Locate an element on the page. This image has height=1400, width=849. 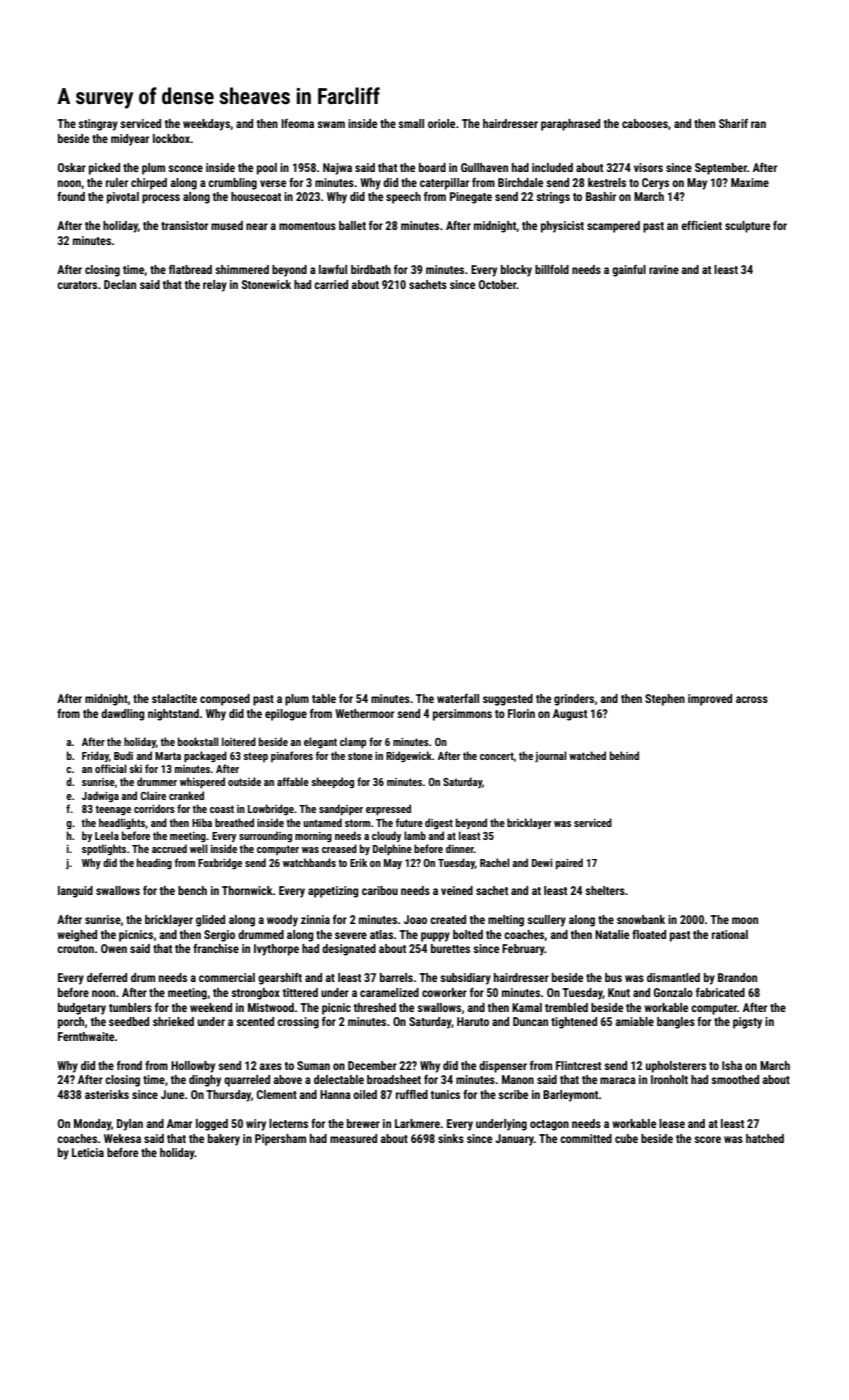
sinks is located at coordinates (451, 1138).
